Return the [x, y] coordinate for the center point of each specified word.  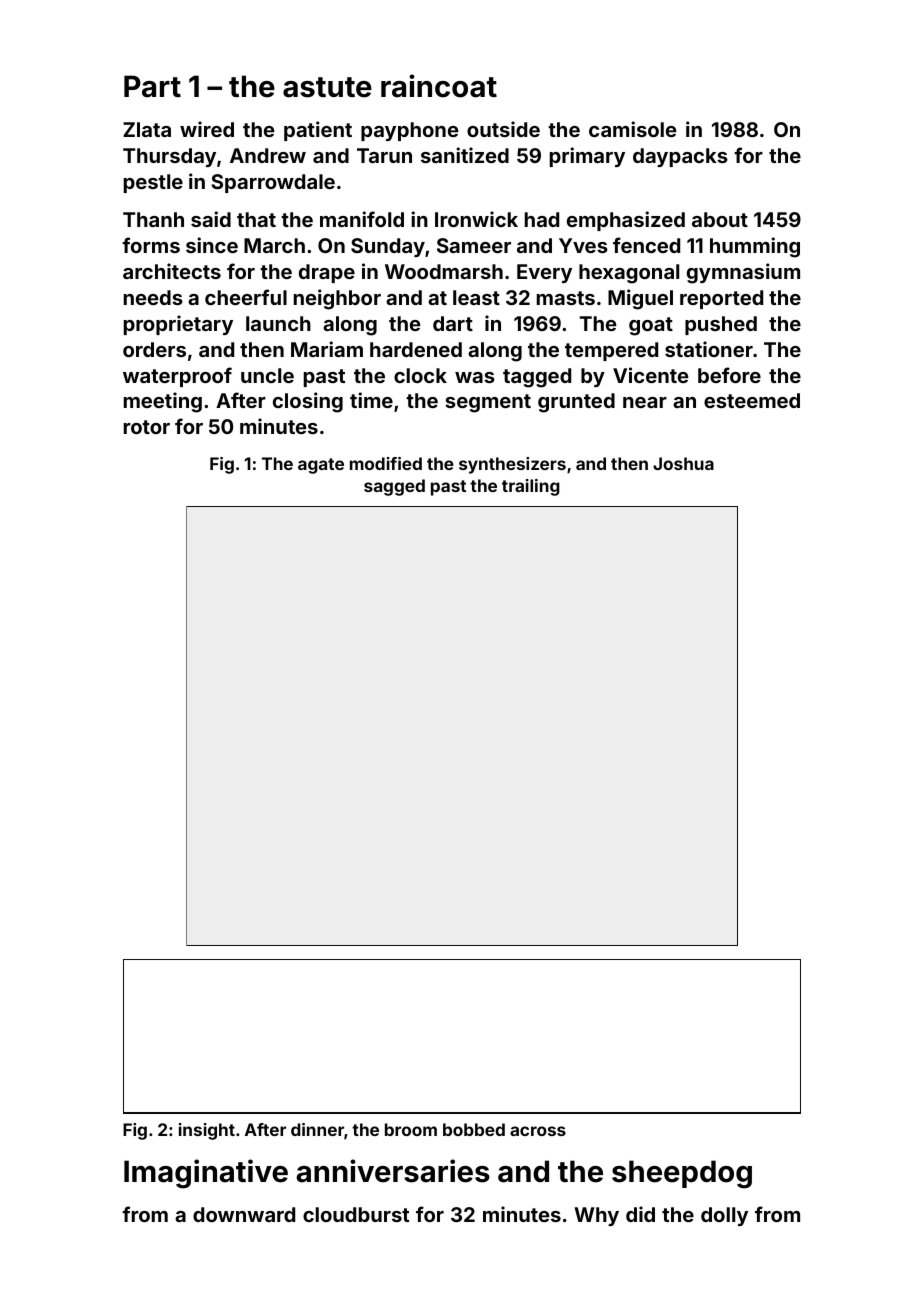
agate [321, 466]
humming [755, 247]
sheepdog [682, 1174]
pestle [153, 183]
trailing [531, 487]
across [538, 1131]
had [542, 219]
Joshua [683, 463]
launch [278, 323]
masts [566, 298]
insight [207, 1131]
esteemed [752, 400]
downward [244, 1214]
